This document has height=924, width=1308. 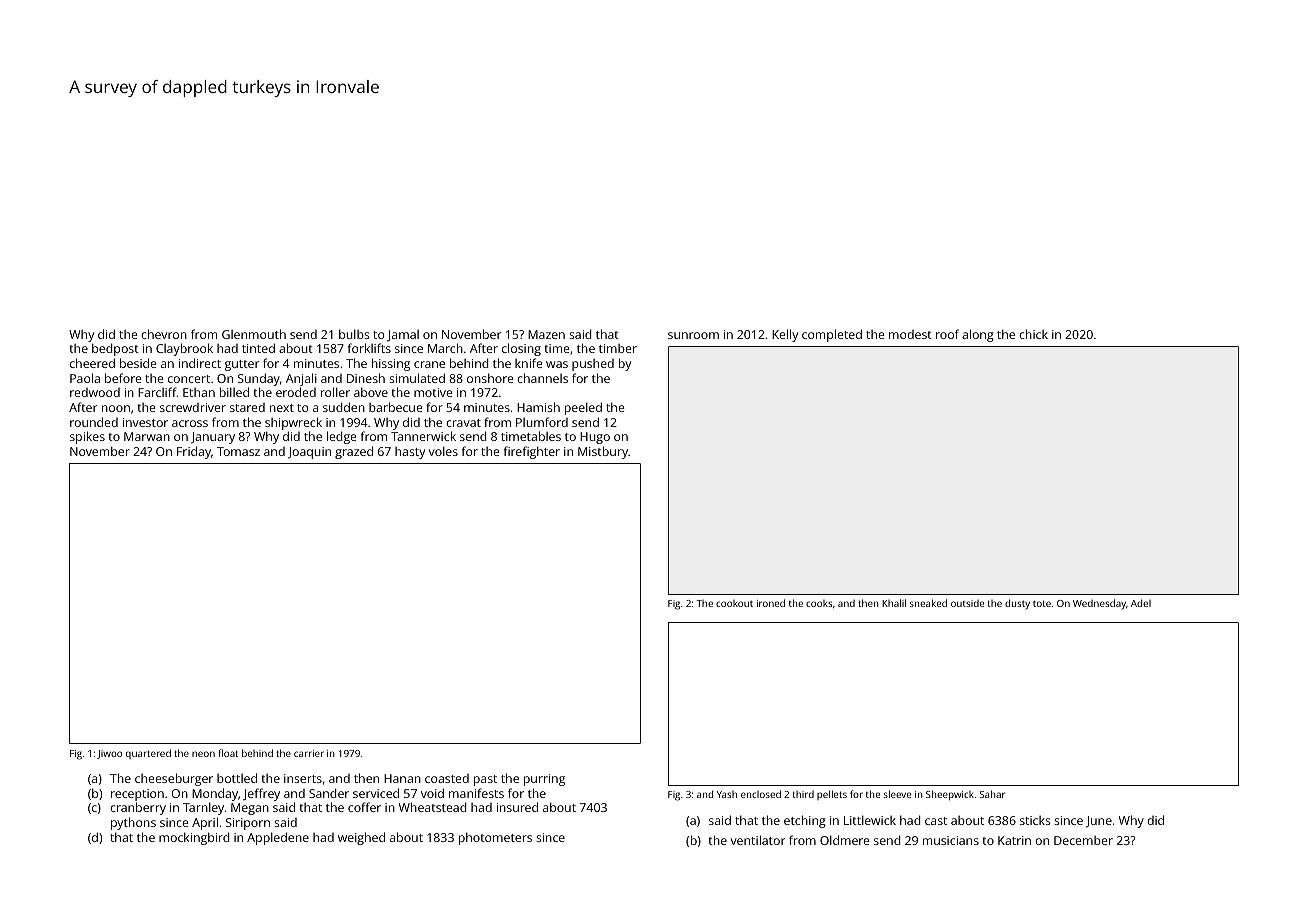 What do you see at coordinates (928, 603) in the document?
I see `sneaked` at bounding box center [928, 603].
